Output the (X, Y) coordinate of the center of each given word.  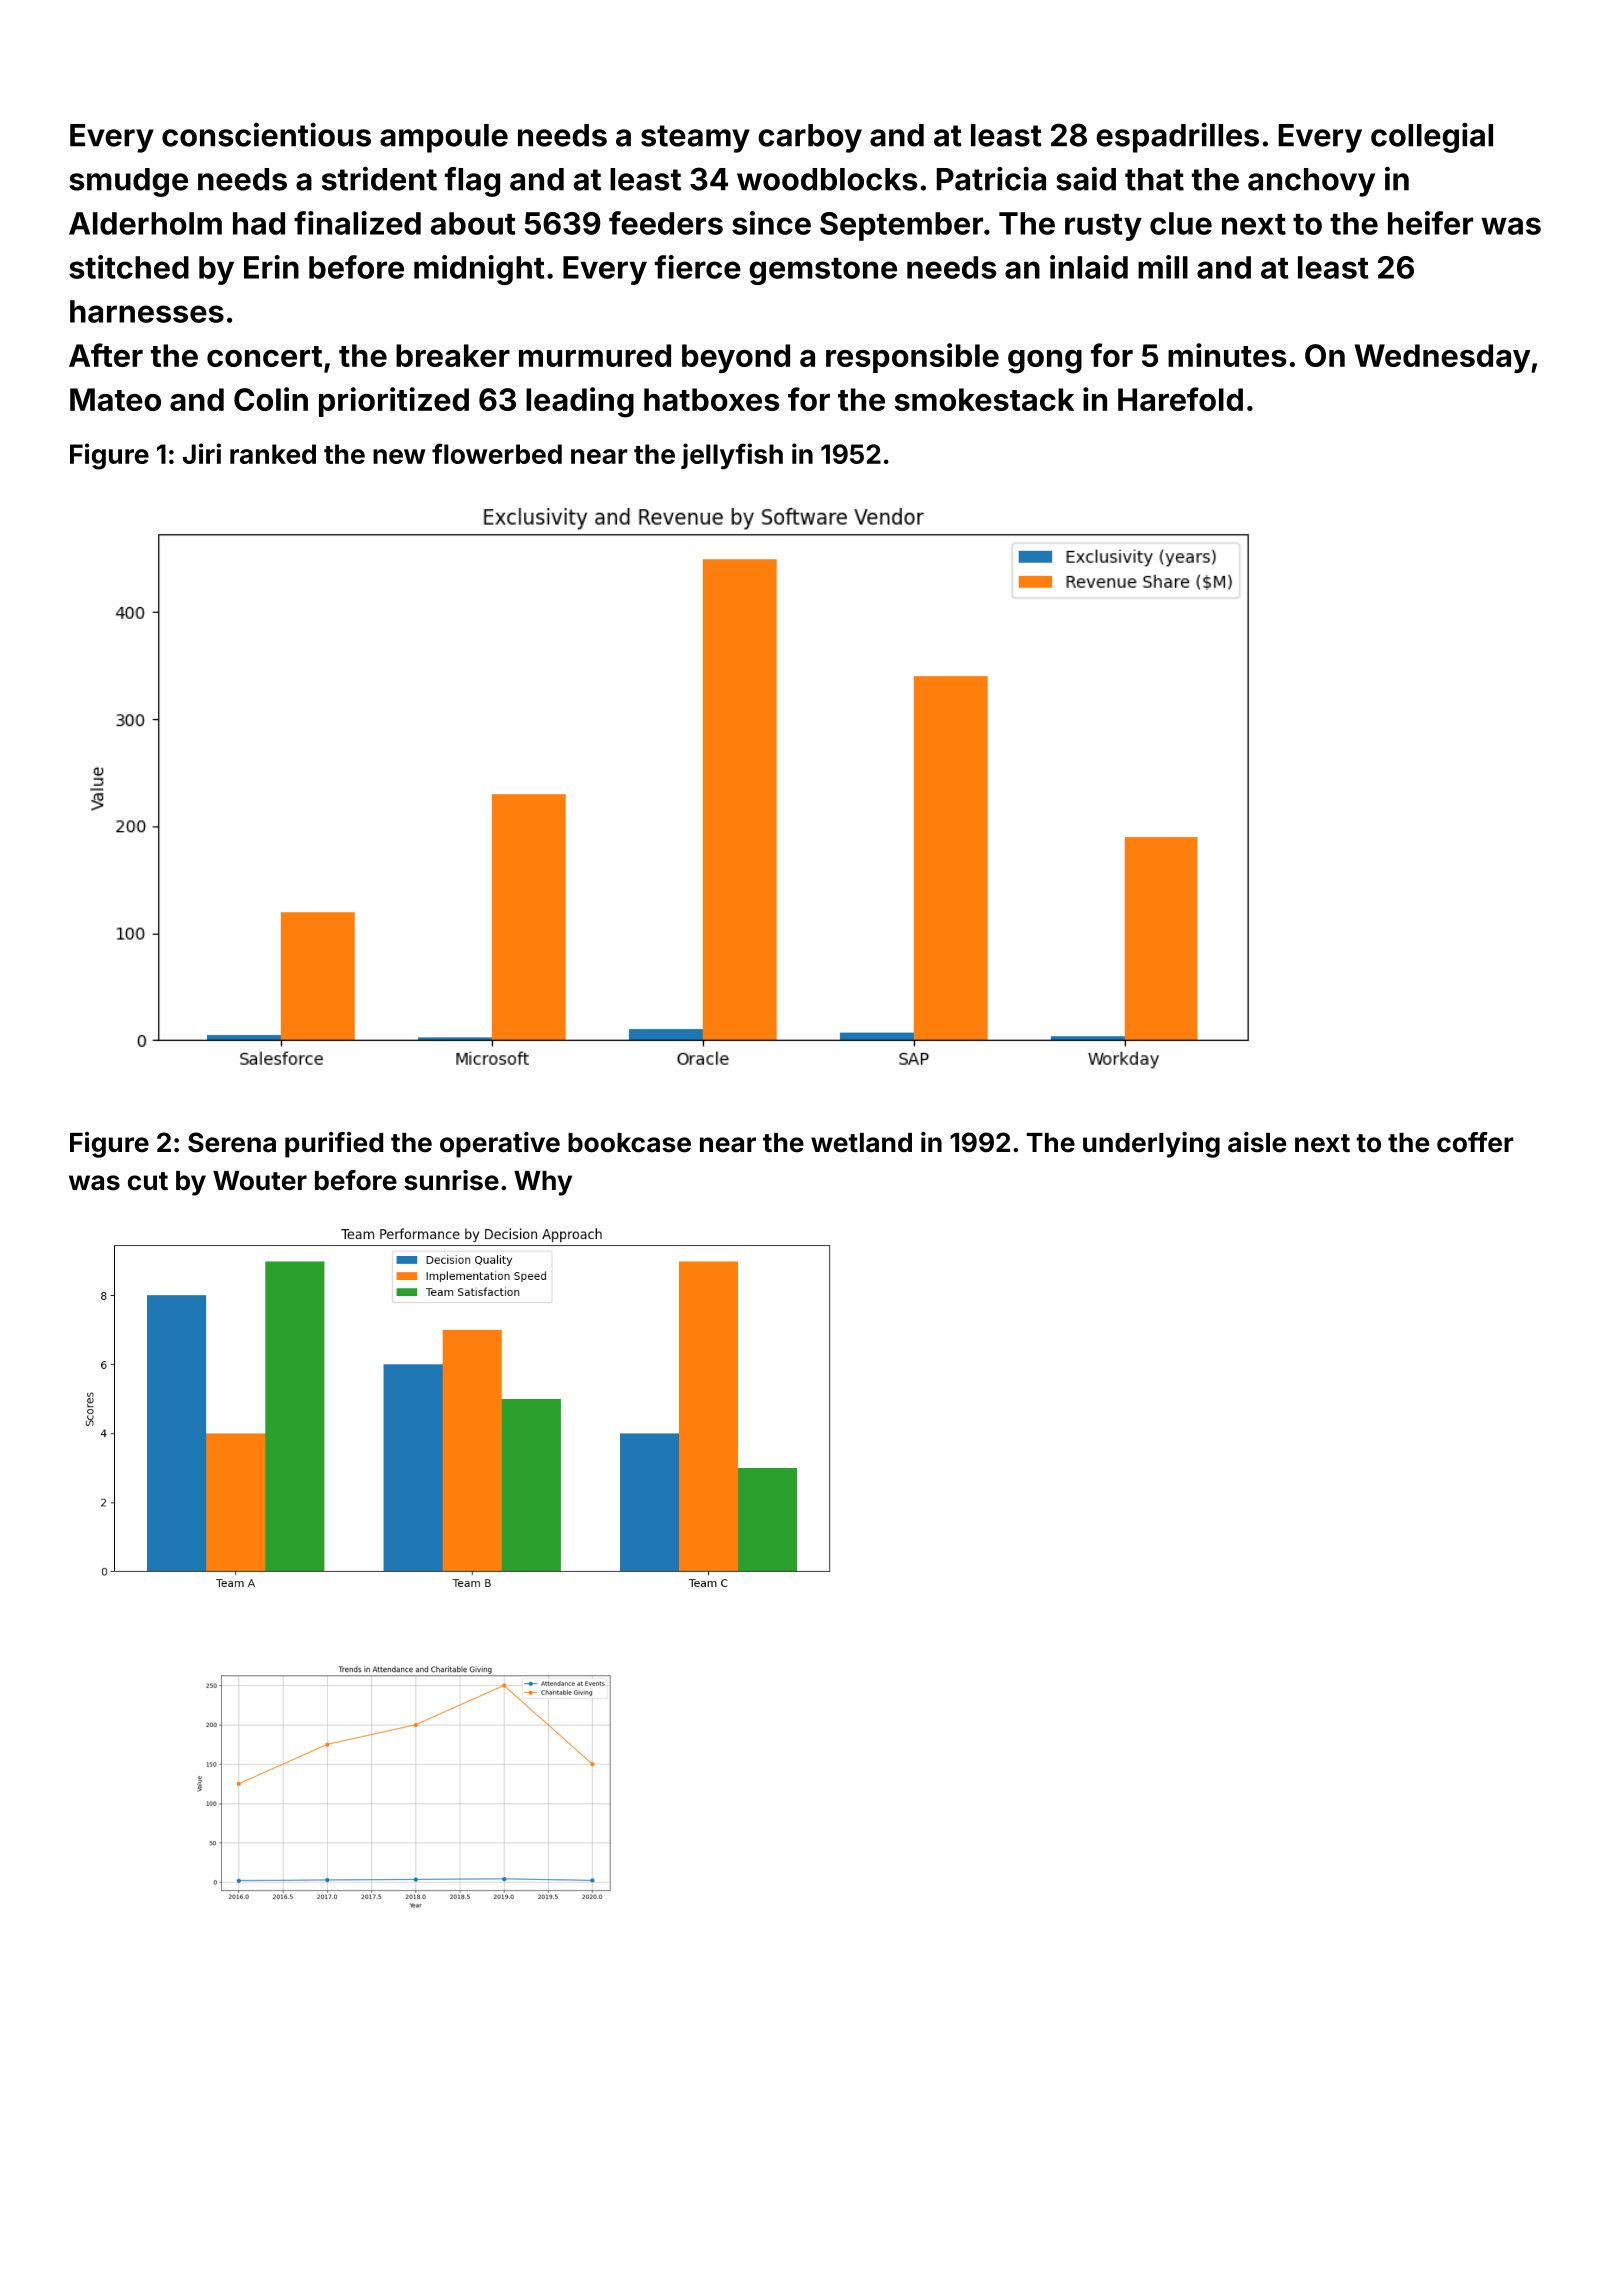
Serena (232, 1142)
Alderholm (145, 223)
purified (334, 1145)
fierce (698, 267)
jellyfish (732, 456)
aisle (1257, 1142)
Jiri (202, 453)
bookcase (629, 1143)
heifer (1430, 223)
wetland (861, 1143)
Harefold (1180, 399)
